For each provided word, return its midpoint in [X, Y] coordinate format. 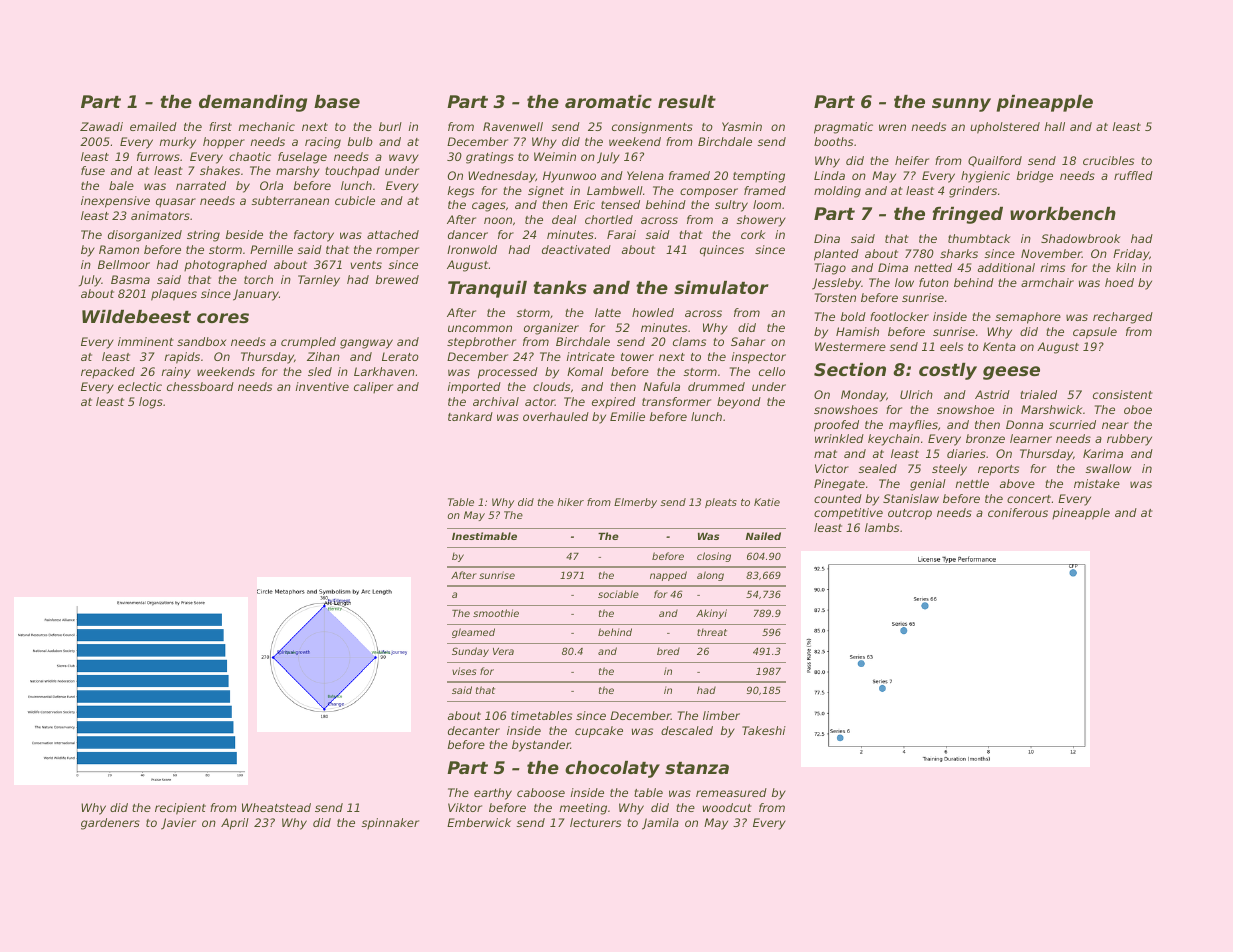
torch [258, 279]
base [337, 101]
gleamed [473, 633]
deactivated [576, 249]
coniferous [1018, 512]
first [220, 126]
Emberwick [479, 822]
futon [934, 282]
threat [712, 632]
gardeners [110, 824]
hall [1054, 126]
